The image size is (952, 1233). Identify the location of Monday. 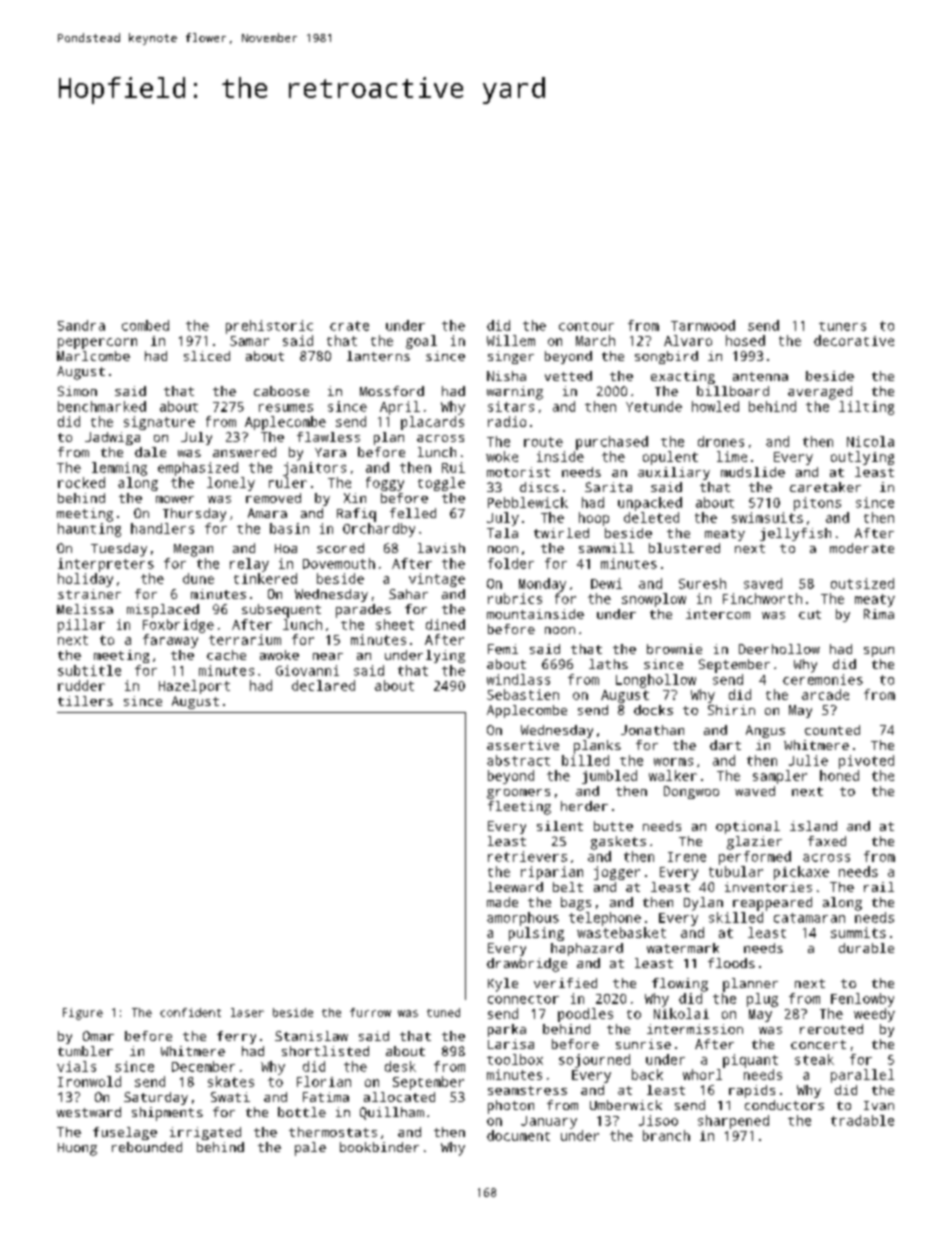
(542, 585).
